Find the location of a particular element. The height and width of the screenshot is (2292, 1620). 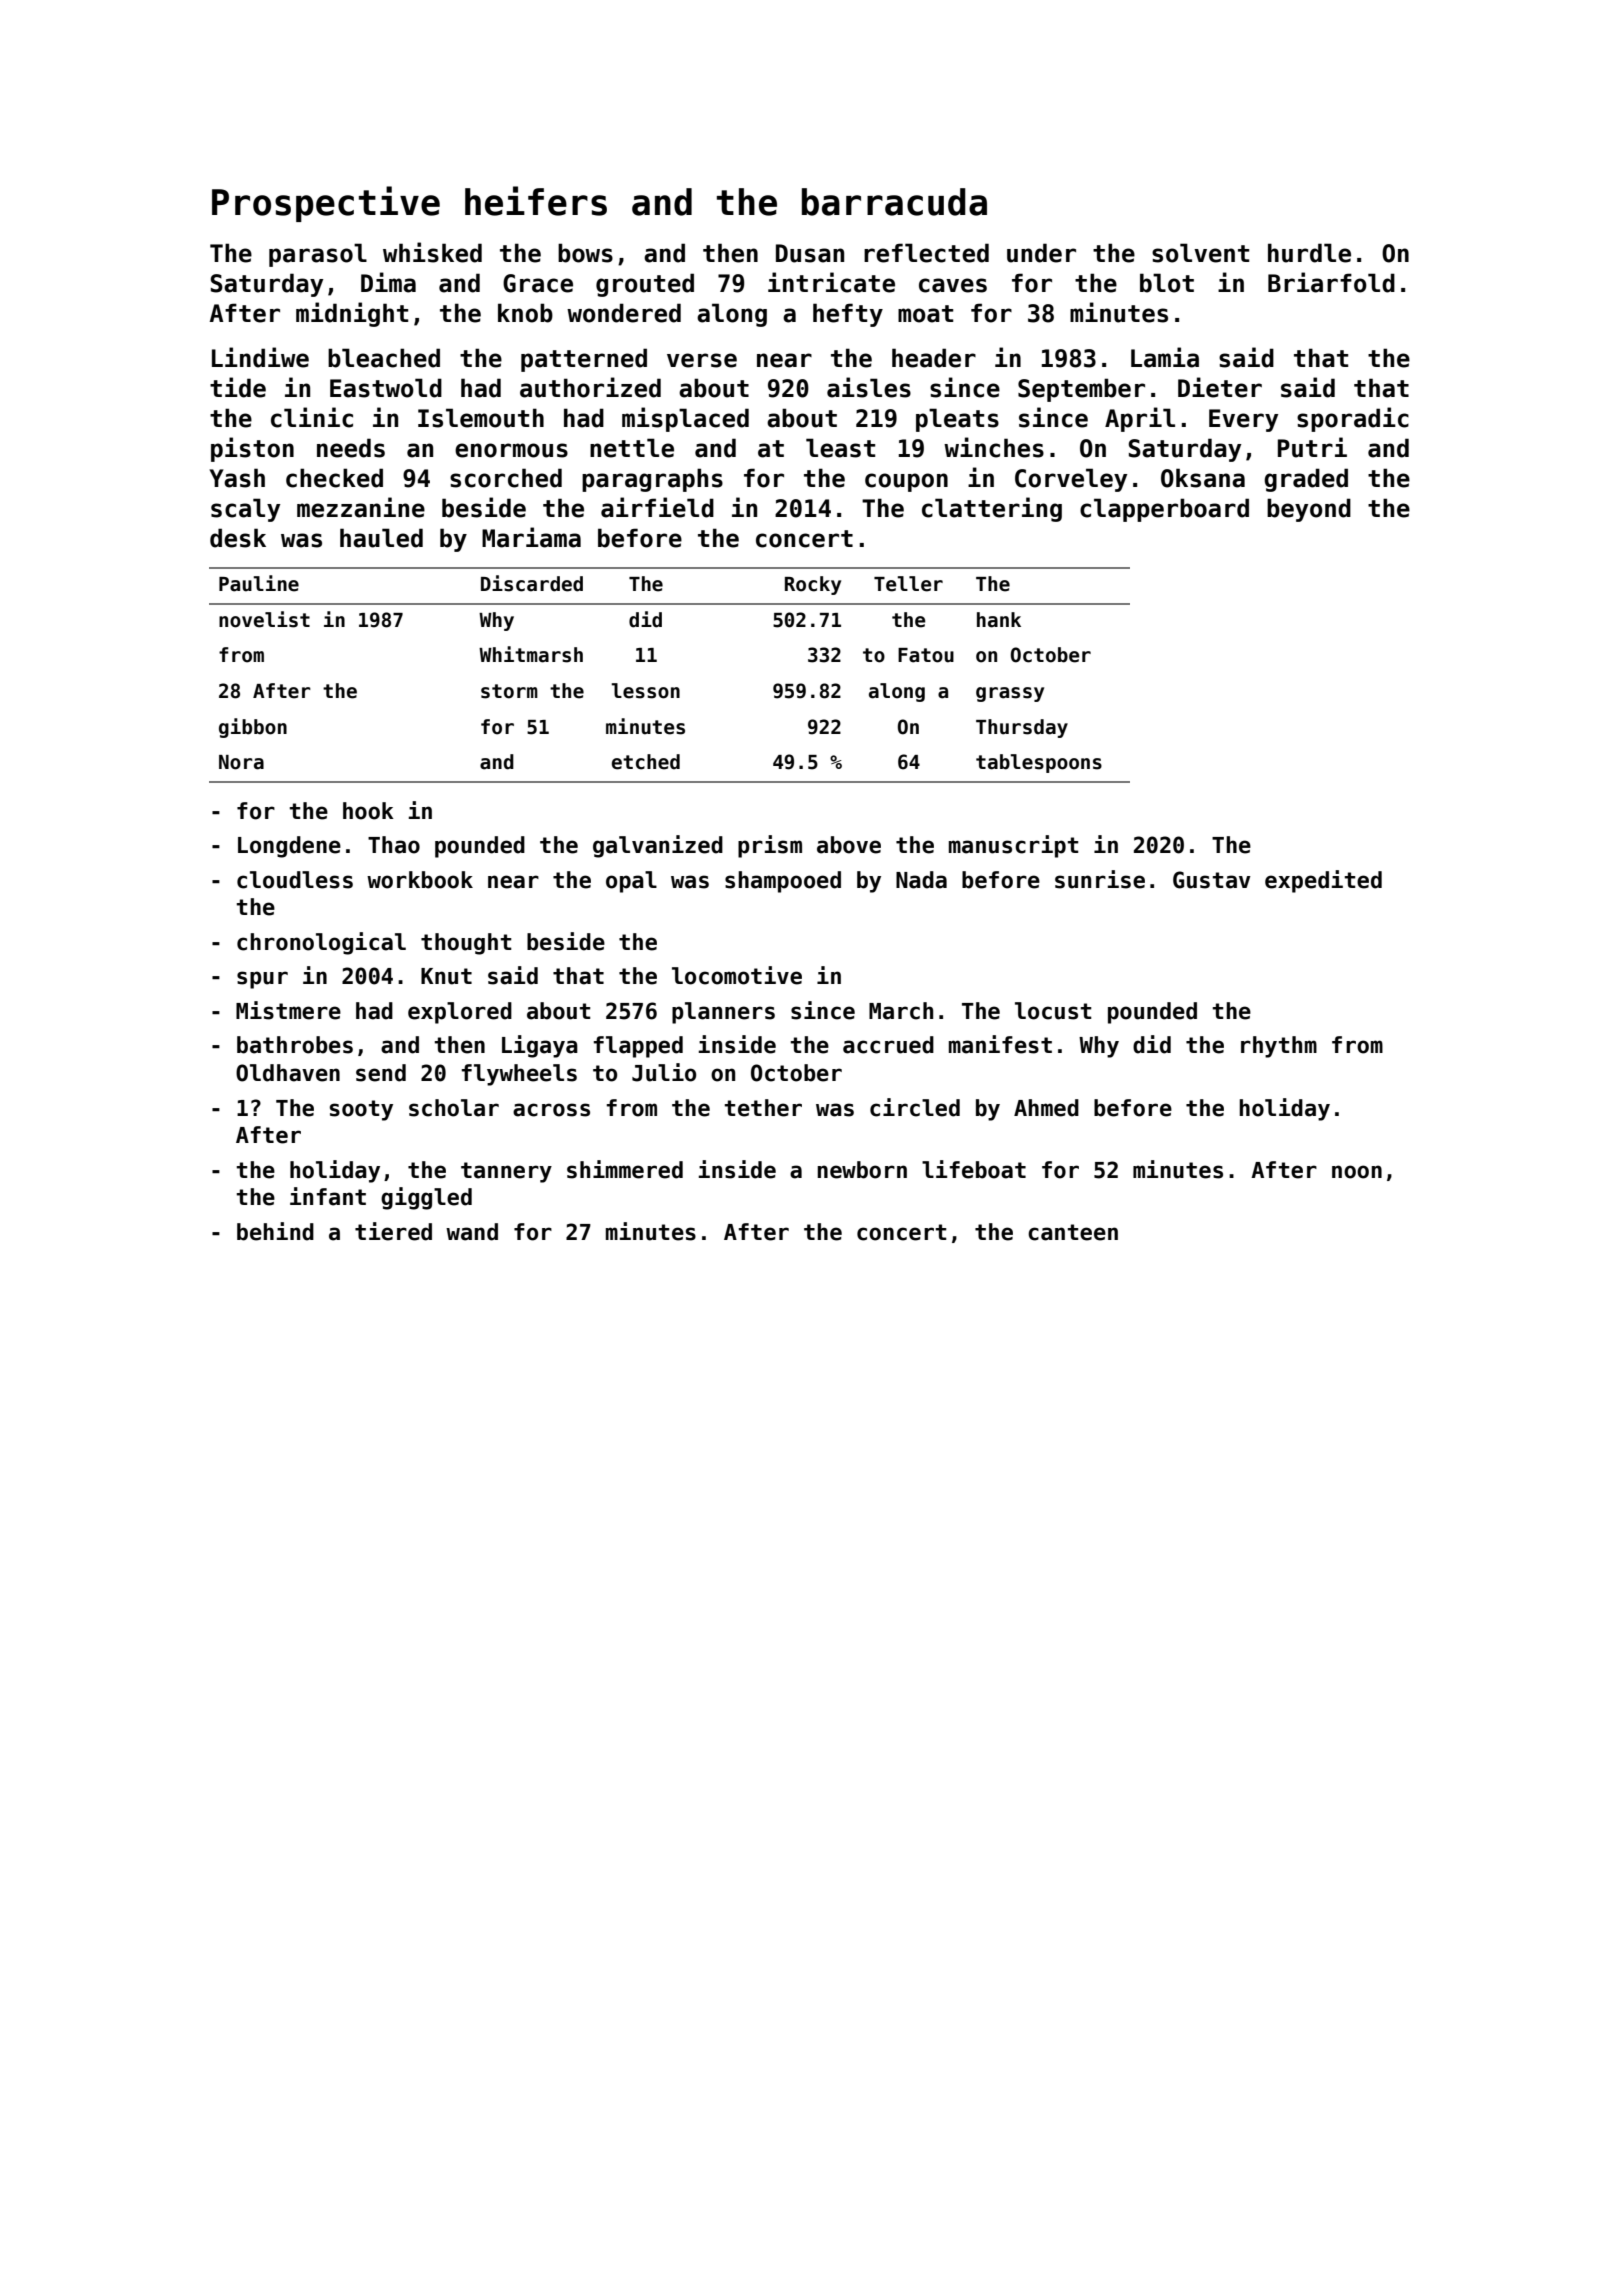

nettle is located at coordinates (632, 448).
